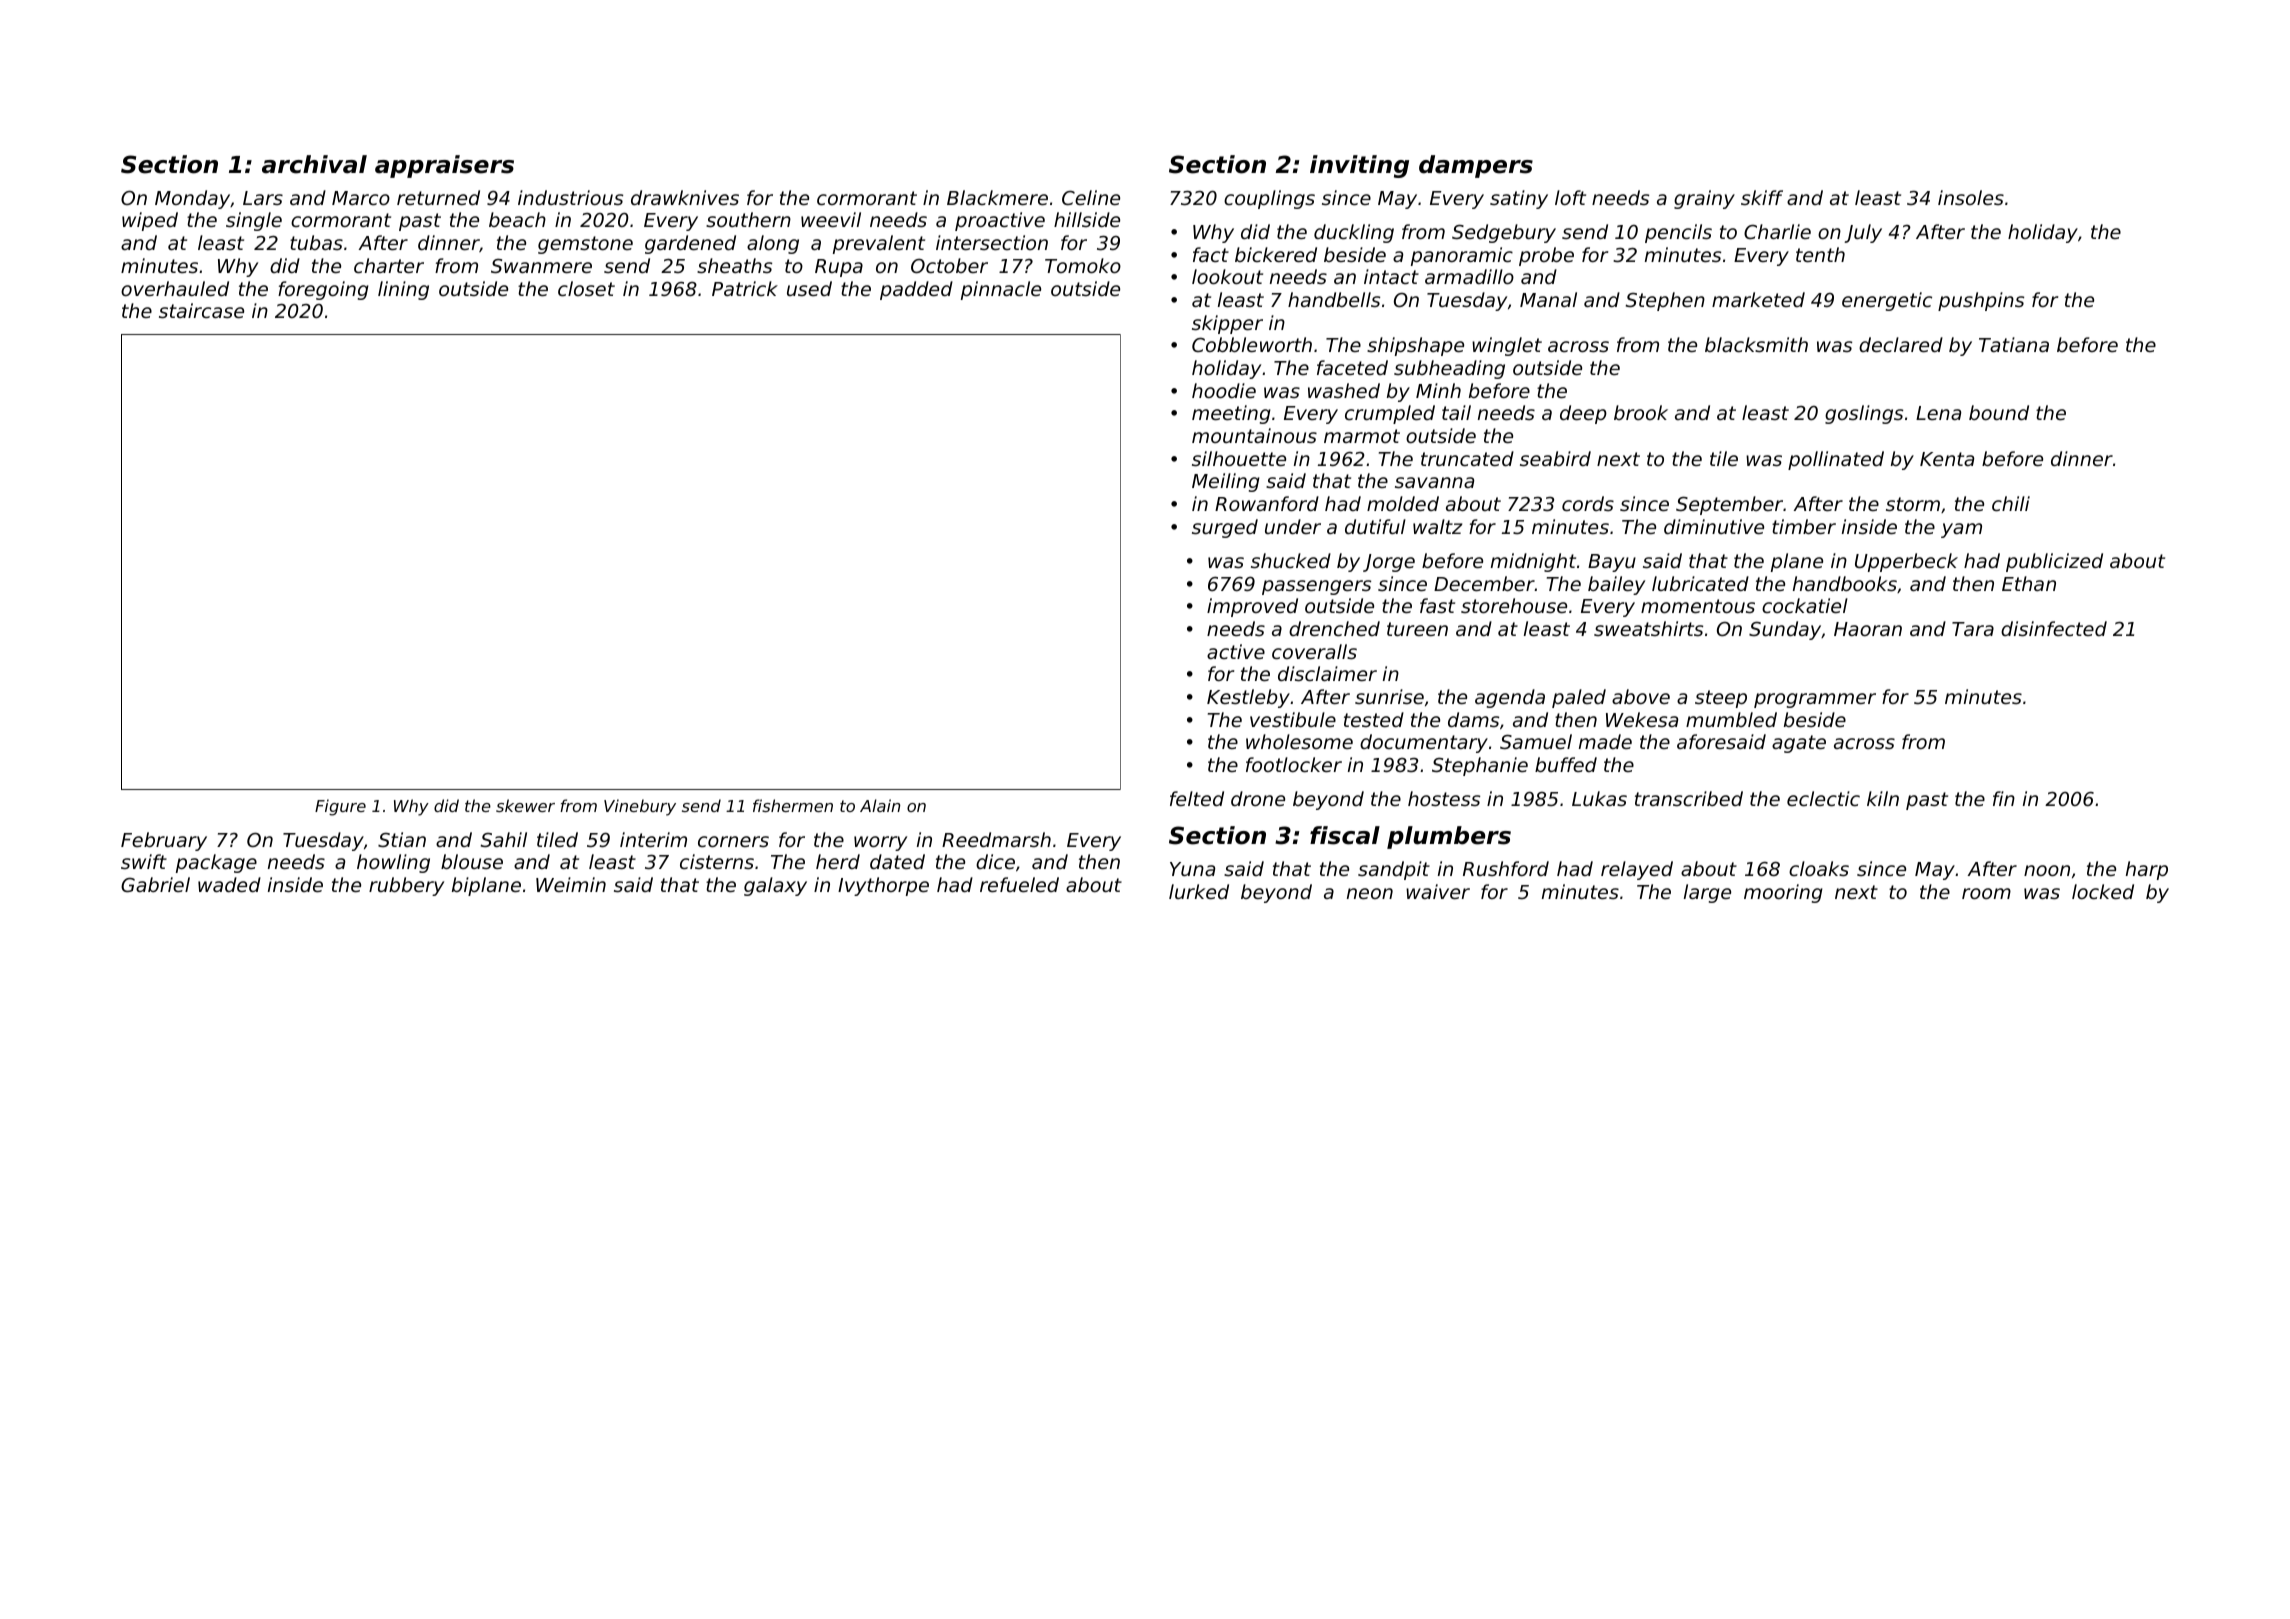 The image size is (2290, 1619). Describe the element at coordinates (340, 807) in the image. I see `Figure` at that location.
